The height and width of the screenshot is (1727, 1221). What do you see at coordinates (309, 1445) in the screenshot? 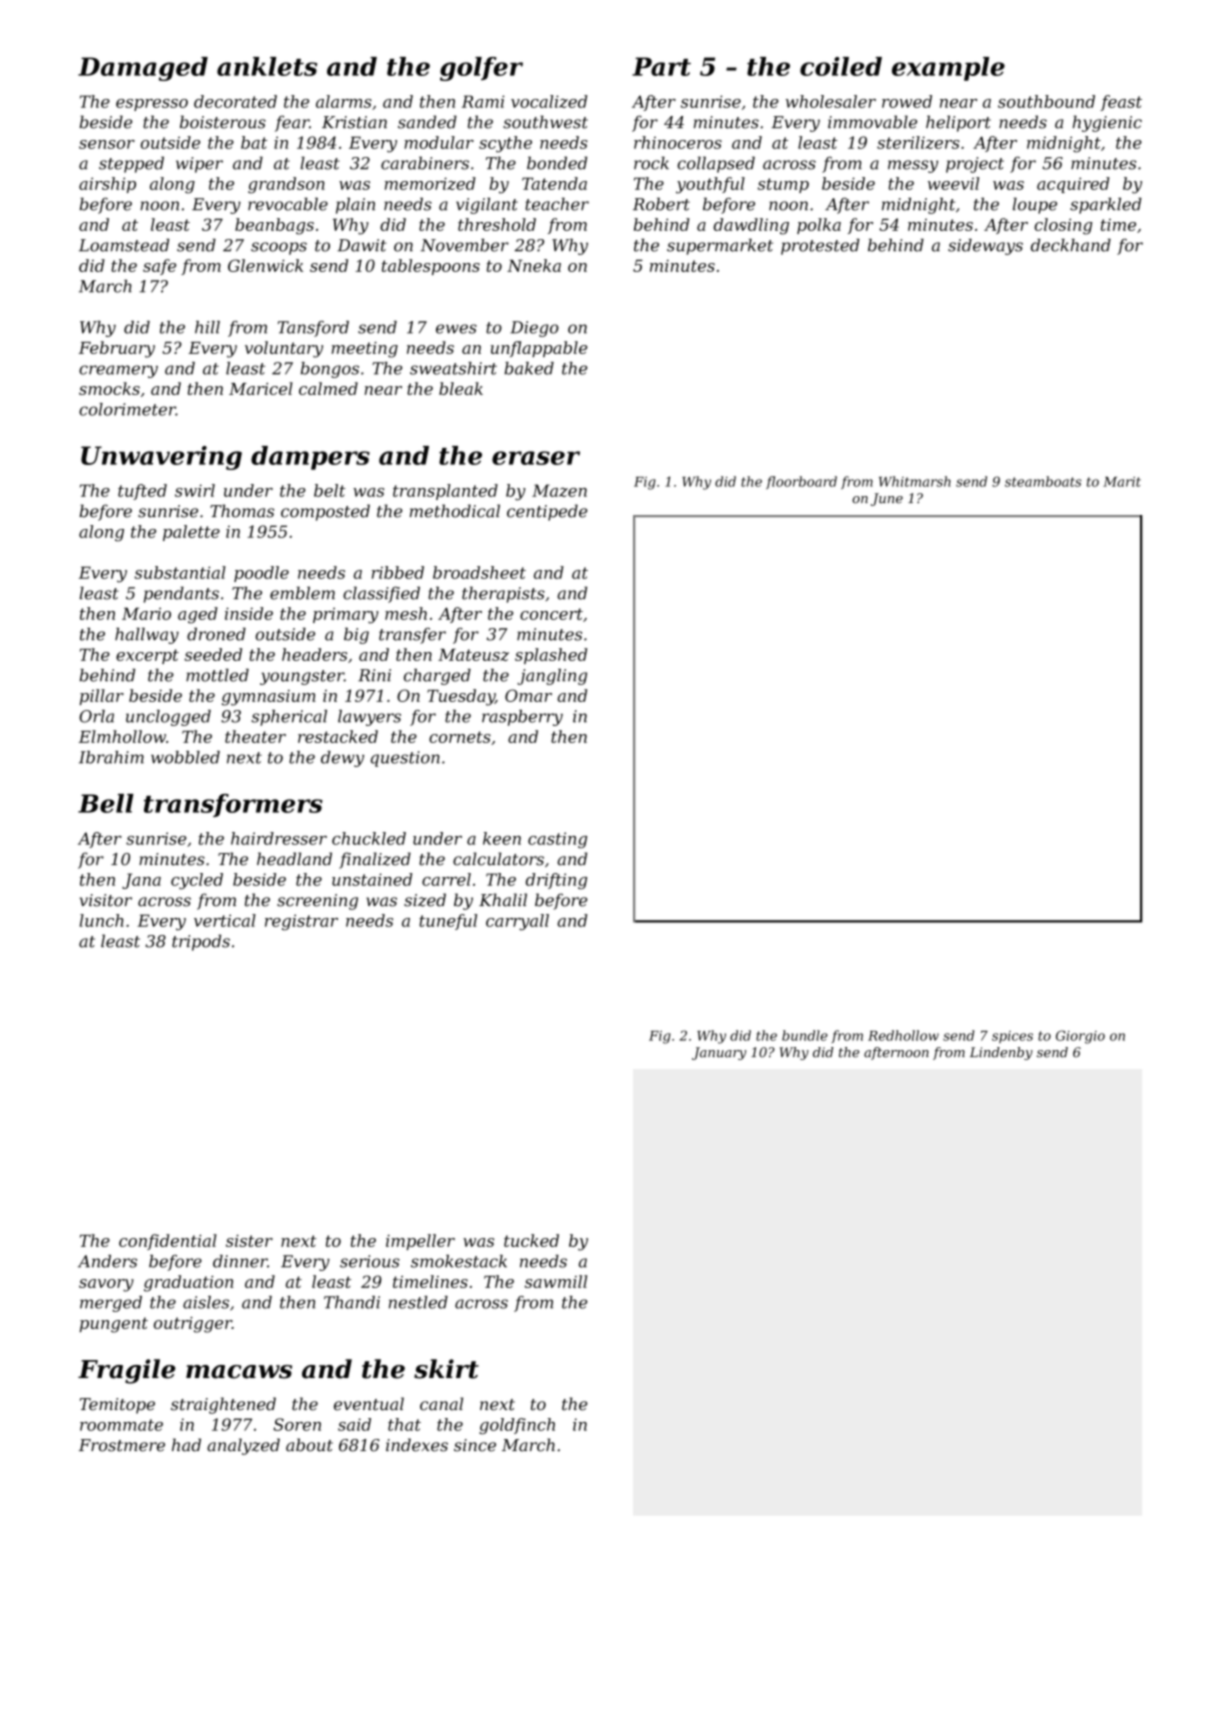
I see `about` at bounding box center [309, 1445].
